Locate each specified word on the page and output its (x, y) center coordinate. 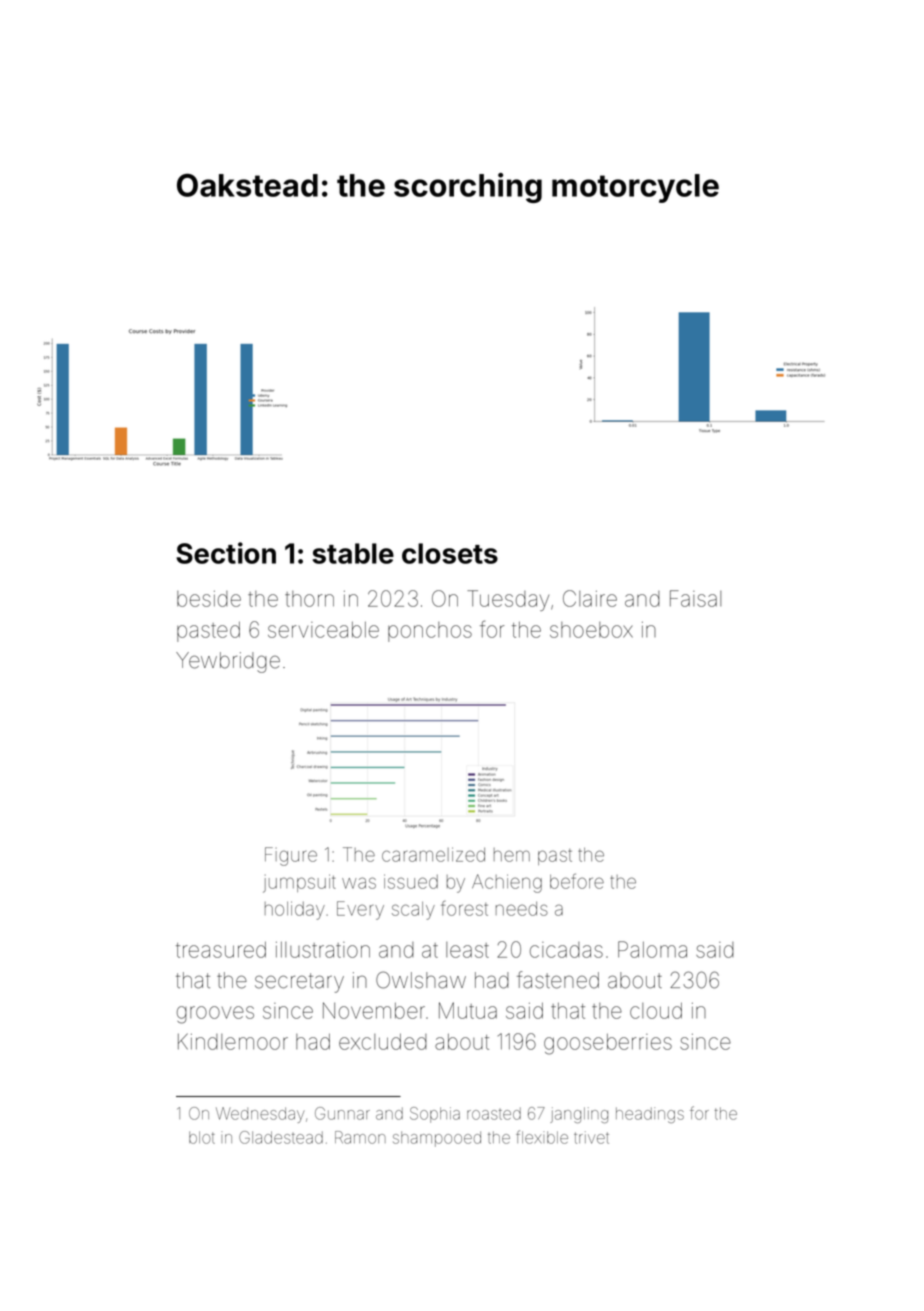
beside (209, 599)
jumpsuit (299, 883)
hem (512, 855)
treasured (221, 950)
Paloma (652, 949)
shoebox (591, 630)
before (577, 881)
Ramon (360, 1137)
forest (464, 908)
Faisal (695, 598)
